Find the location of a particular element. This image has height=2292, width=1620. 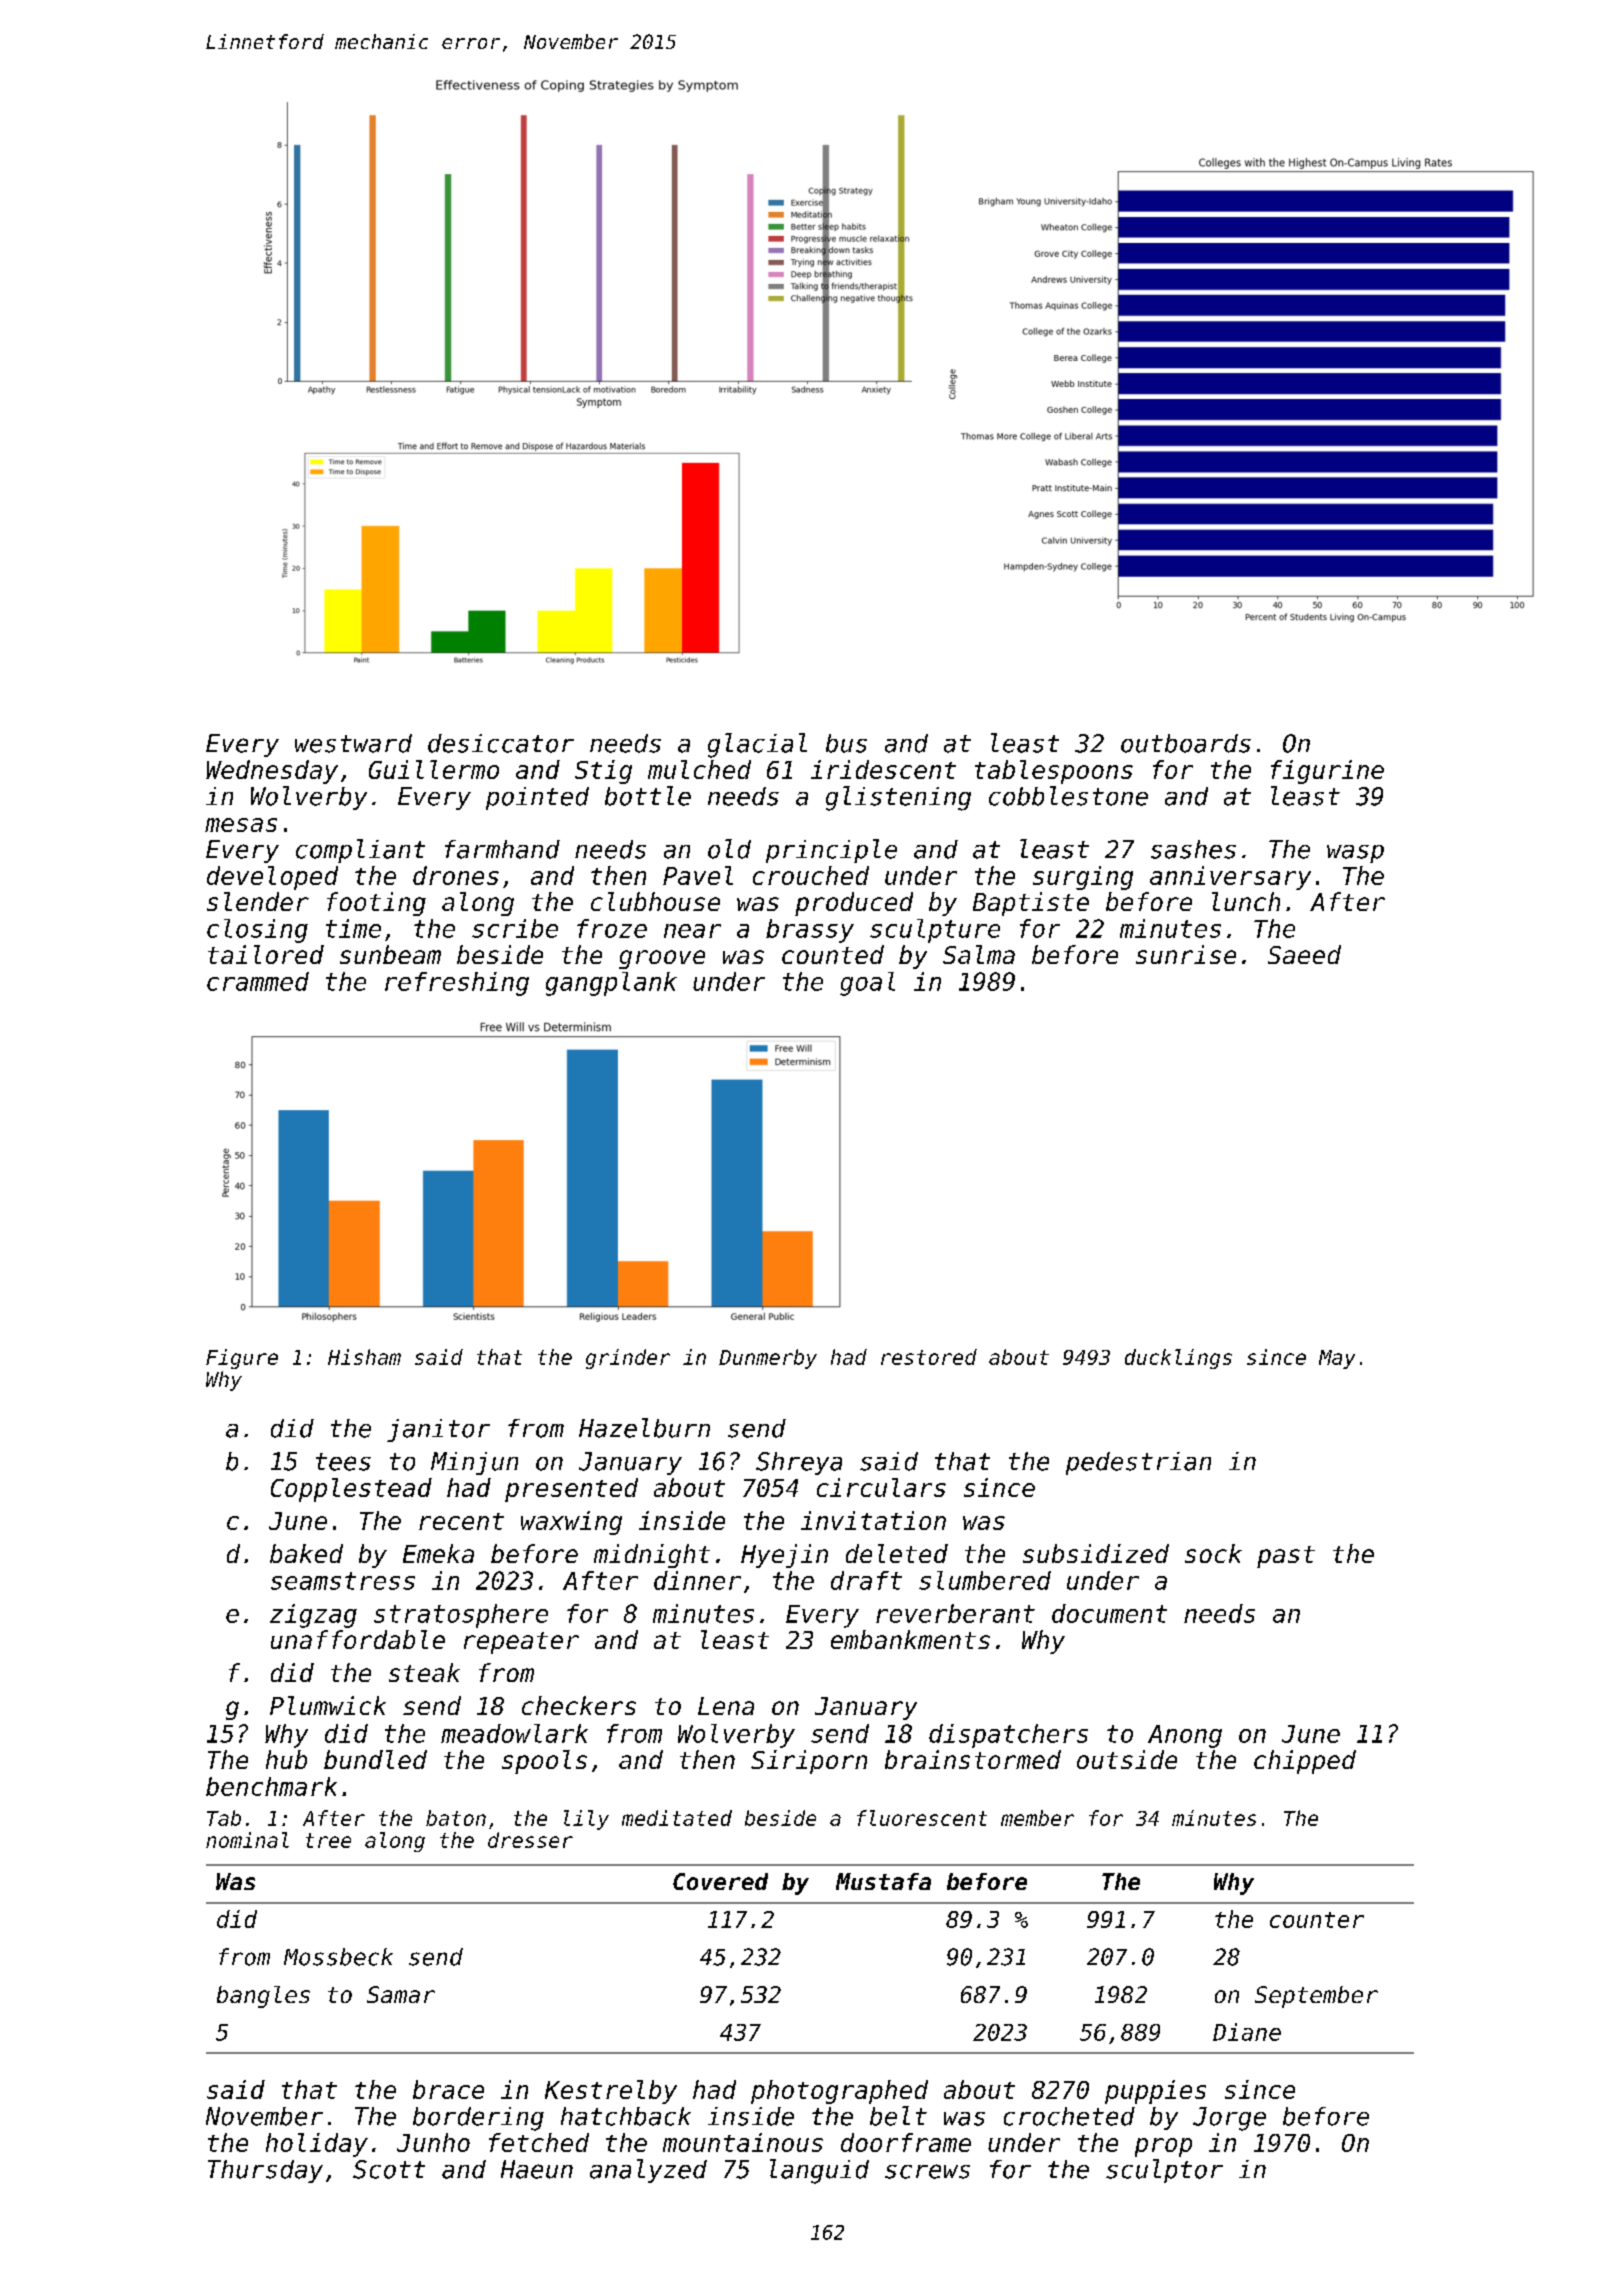

Siriporn is located at coordinates (809, 1762).
